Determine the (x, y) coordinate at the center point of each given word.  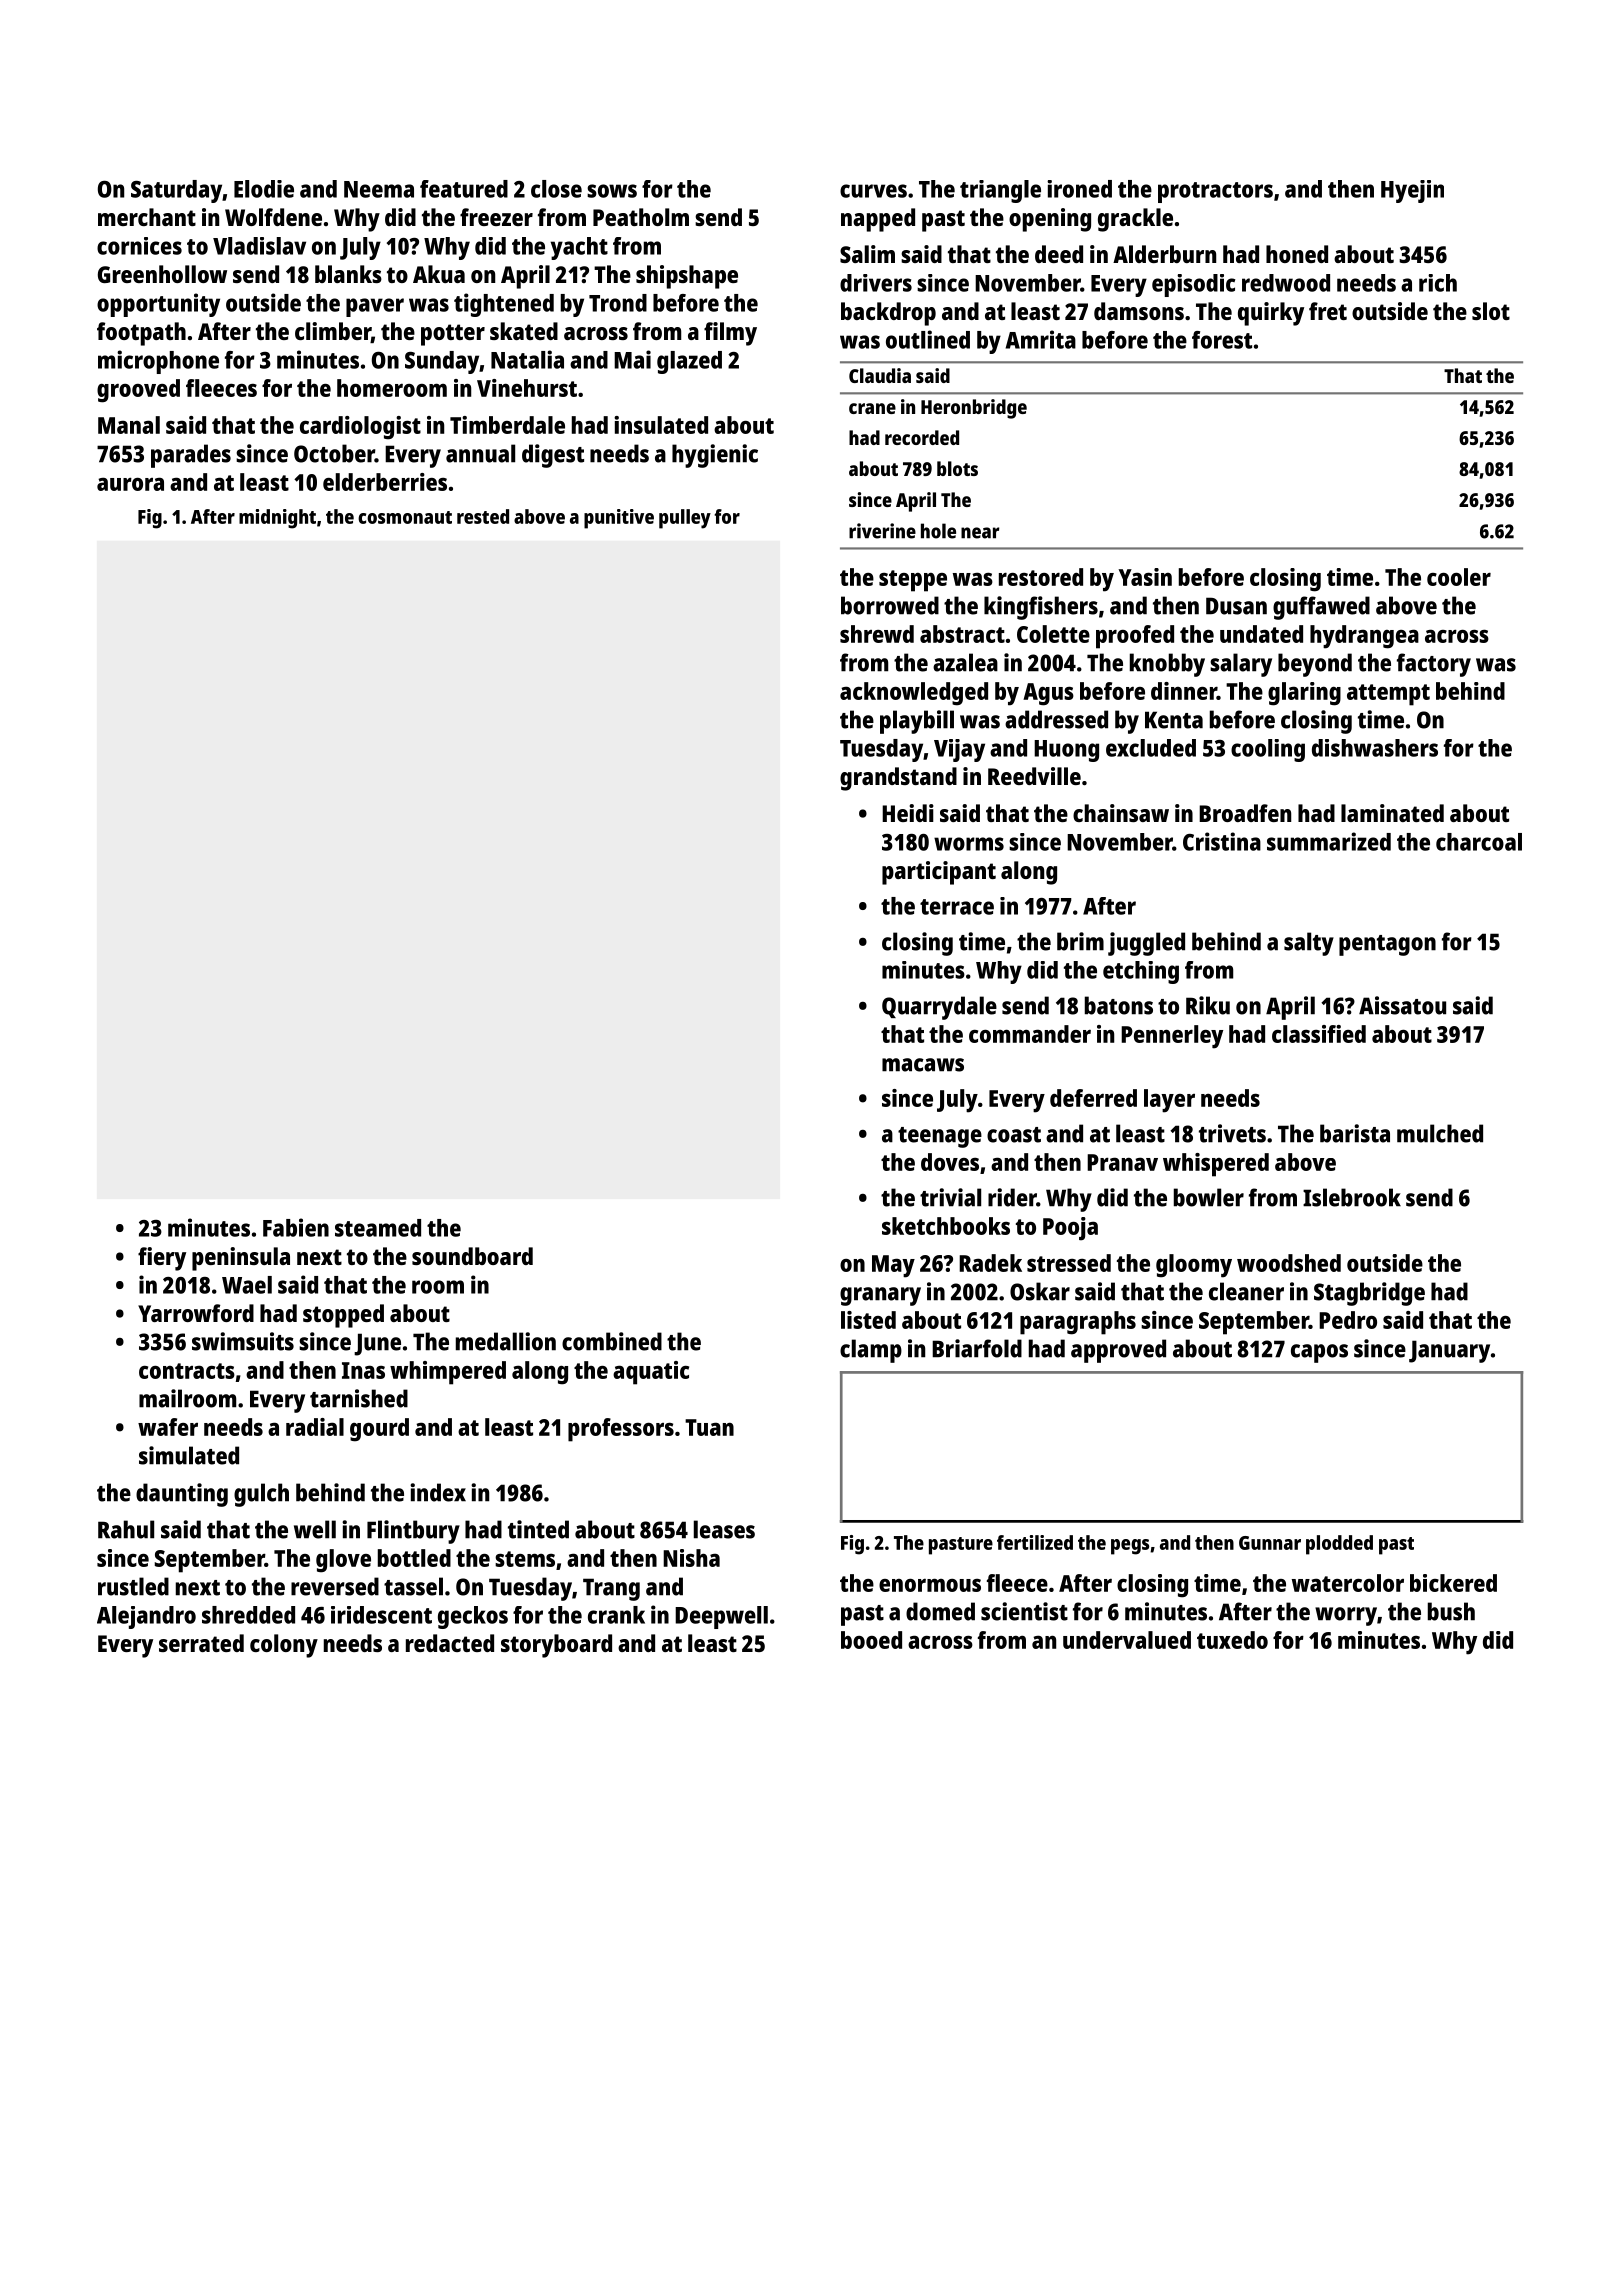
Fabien (296, 1227)
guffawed (1321, 608)
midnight (277, 519)
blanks (348, 274)
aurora (130, 484)
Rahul (126, 1529)
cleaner (1246, 1291)
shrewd (877, 634)
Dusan (1236, 606)
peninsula (241, 1259)
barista (1355, 1133)
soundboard (472, 1256)
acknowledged (914, 694)
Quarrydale (939, 1008)
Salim (867, 254)
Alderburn (1164, 254)
